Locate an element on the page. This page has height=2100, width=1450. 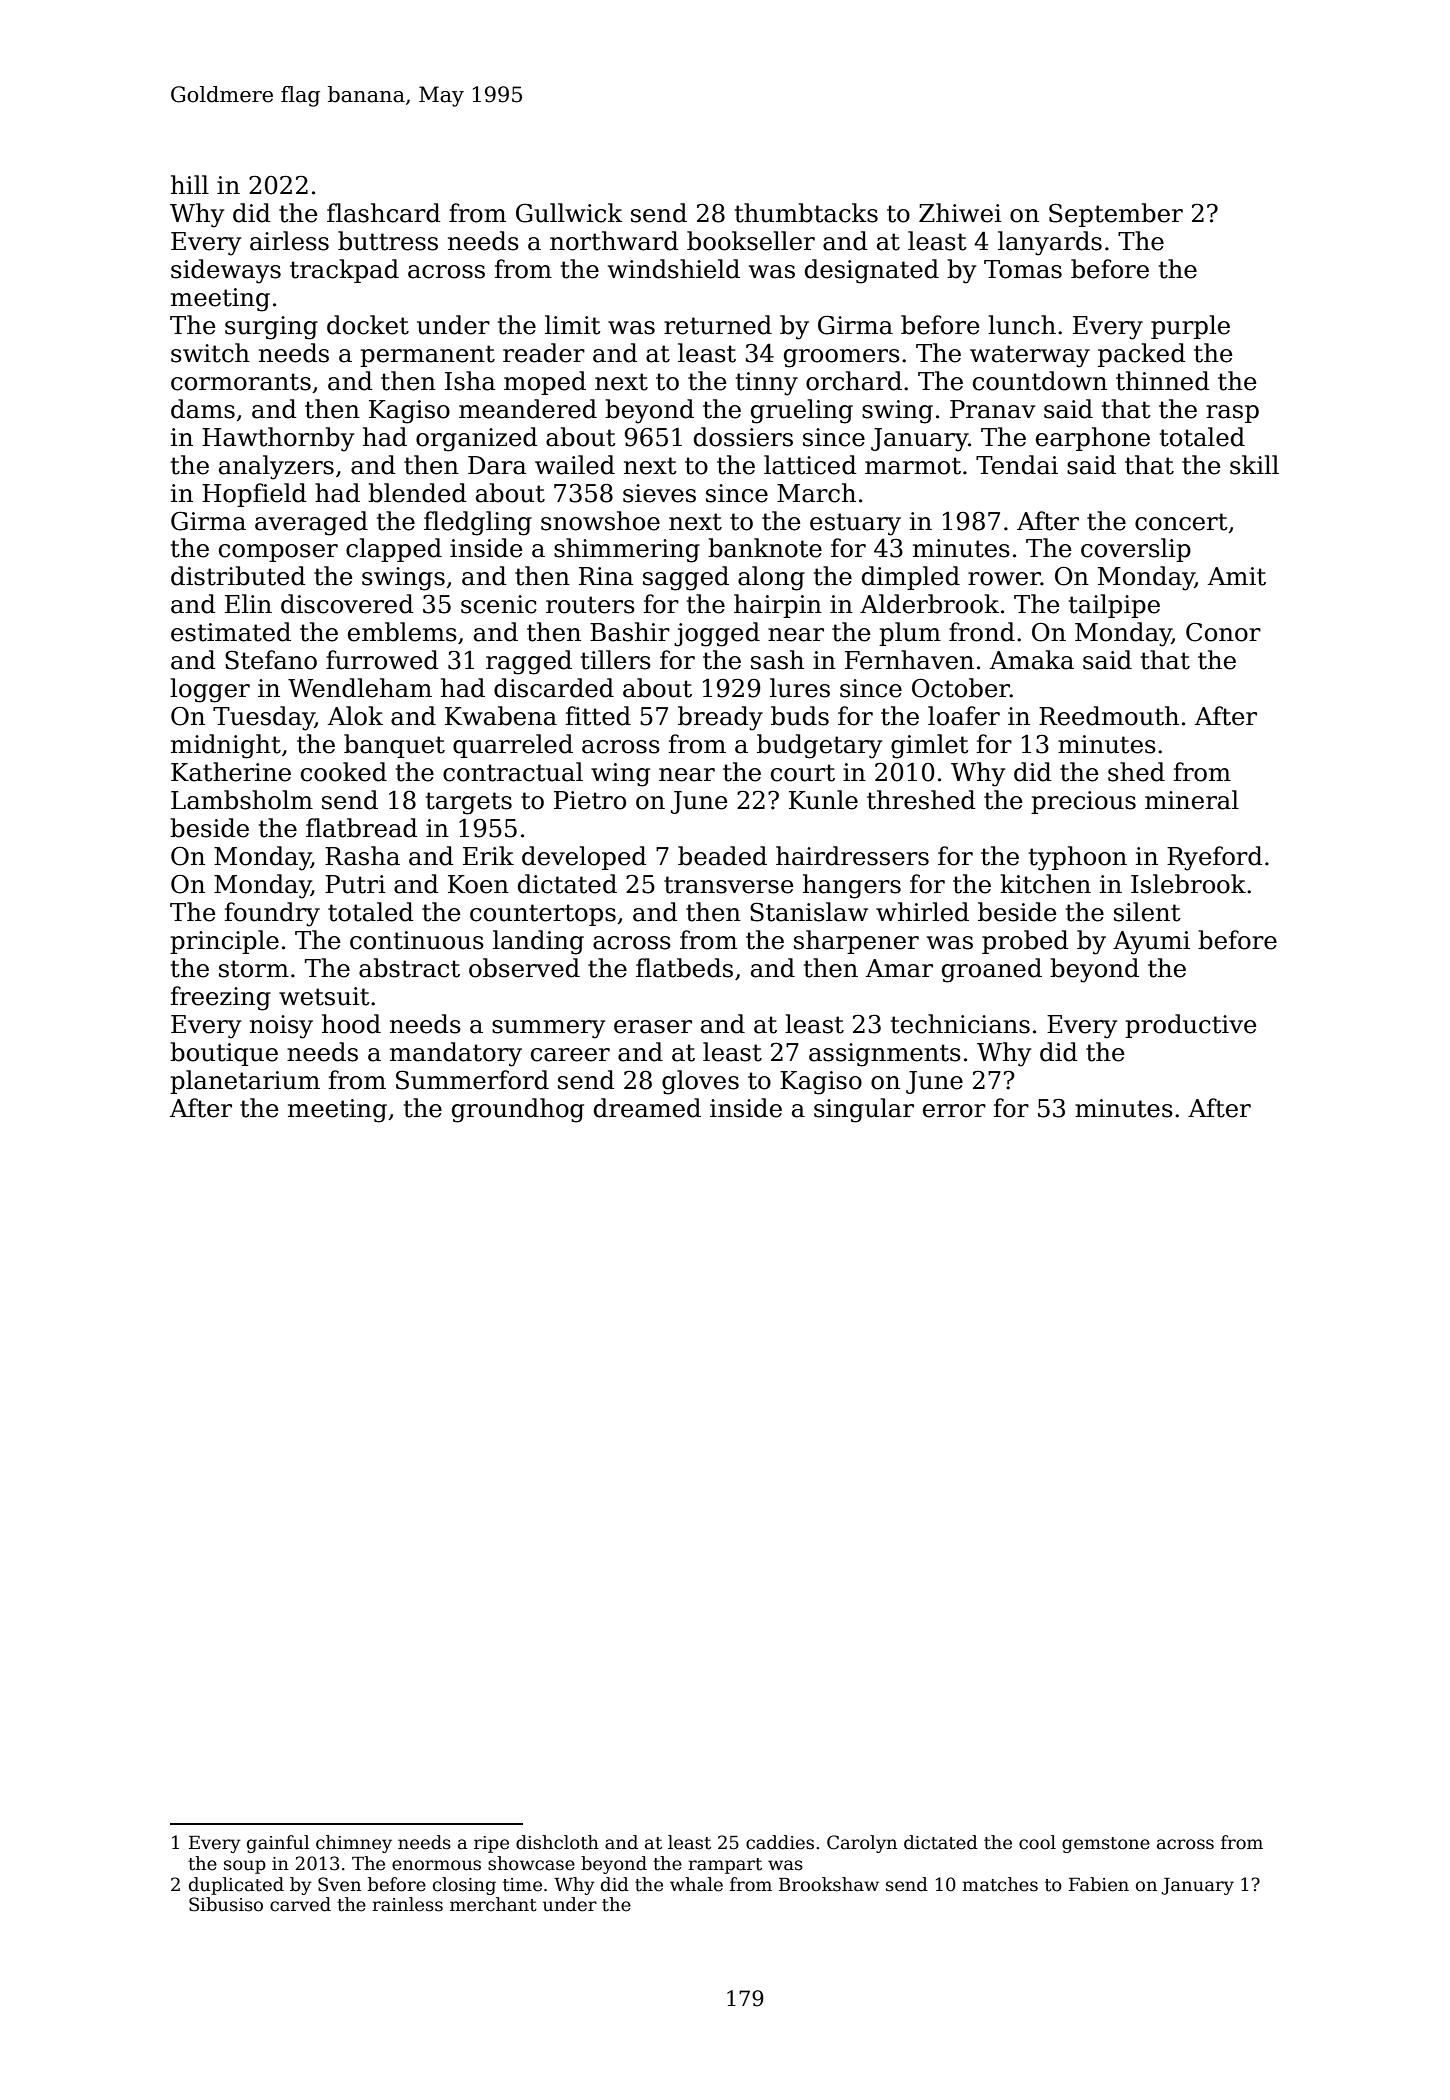
merchant is located at coordinates (493, 1904).
